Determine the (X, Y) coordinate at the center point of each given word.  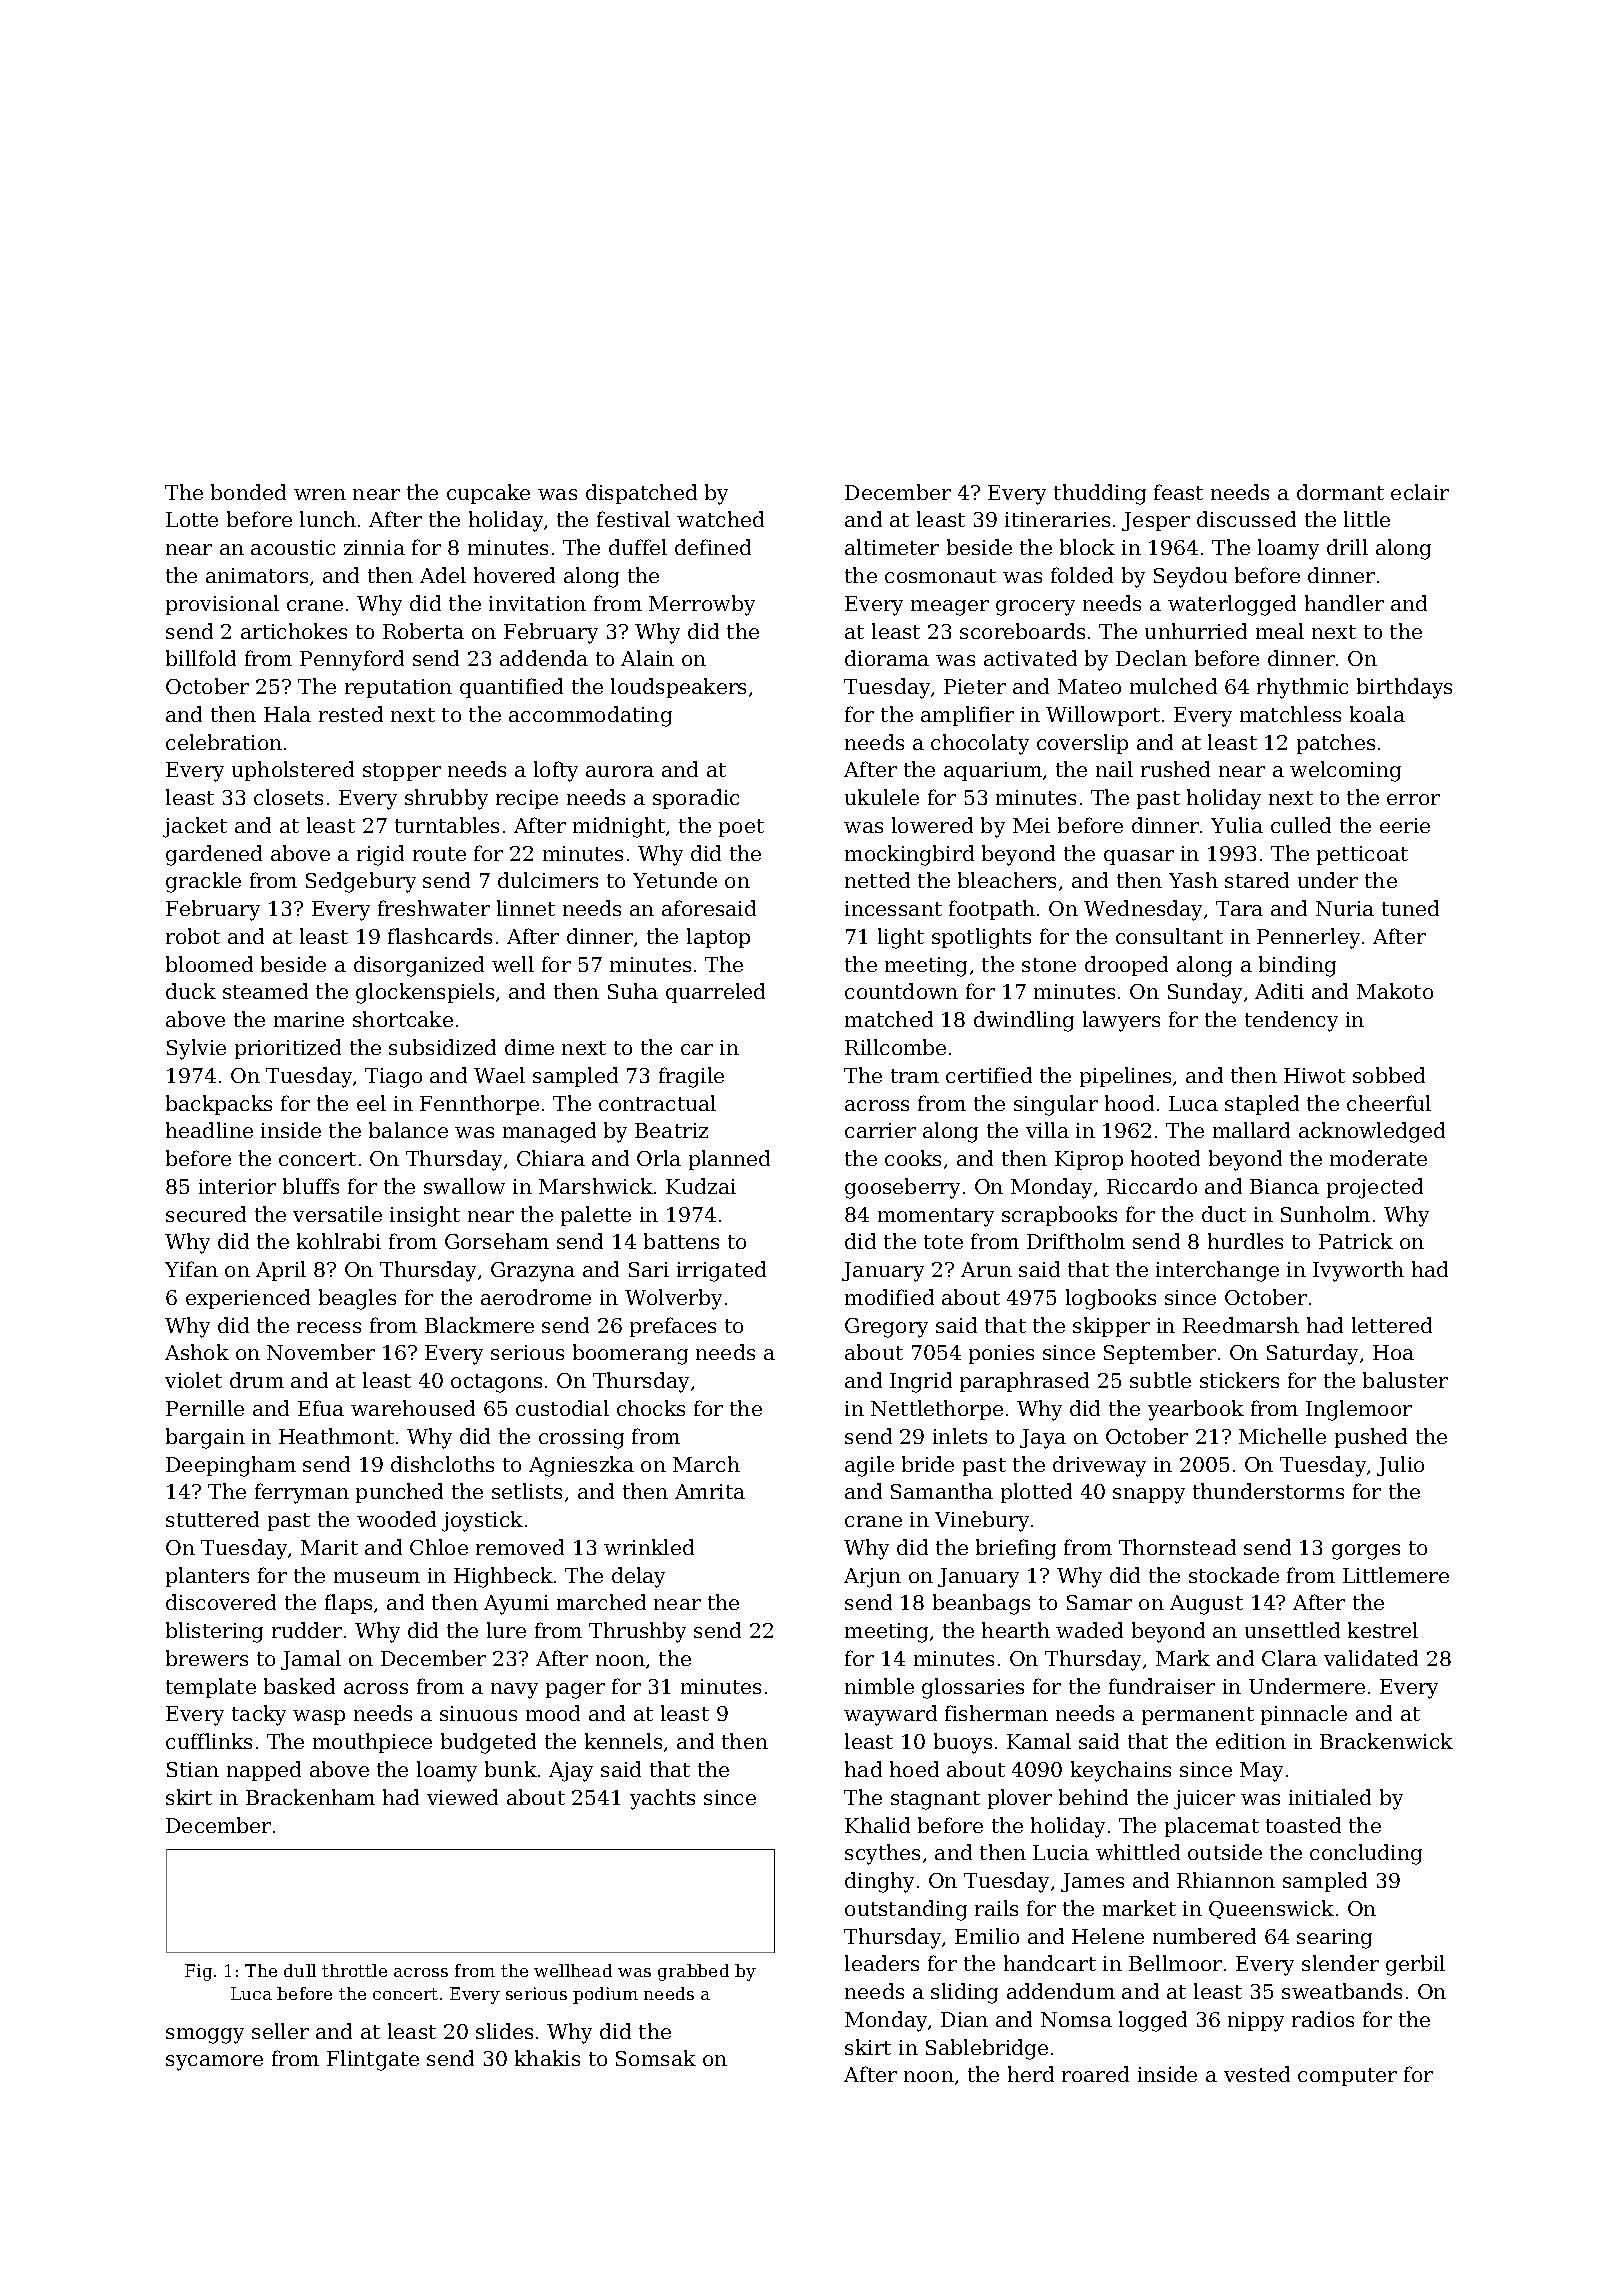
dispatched (641, 494)
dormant (1340, 492)
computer (1347, 2077)
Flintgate (373, 2060)
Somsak (656, 2058)
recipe (527, 799)
